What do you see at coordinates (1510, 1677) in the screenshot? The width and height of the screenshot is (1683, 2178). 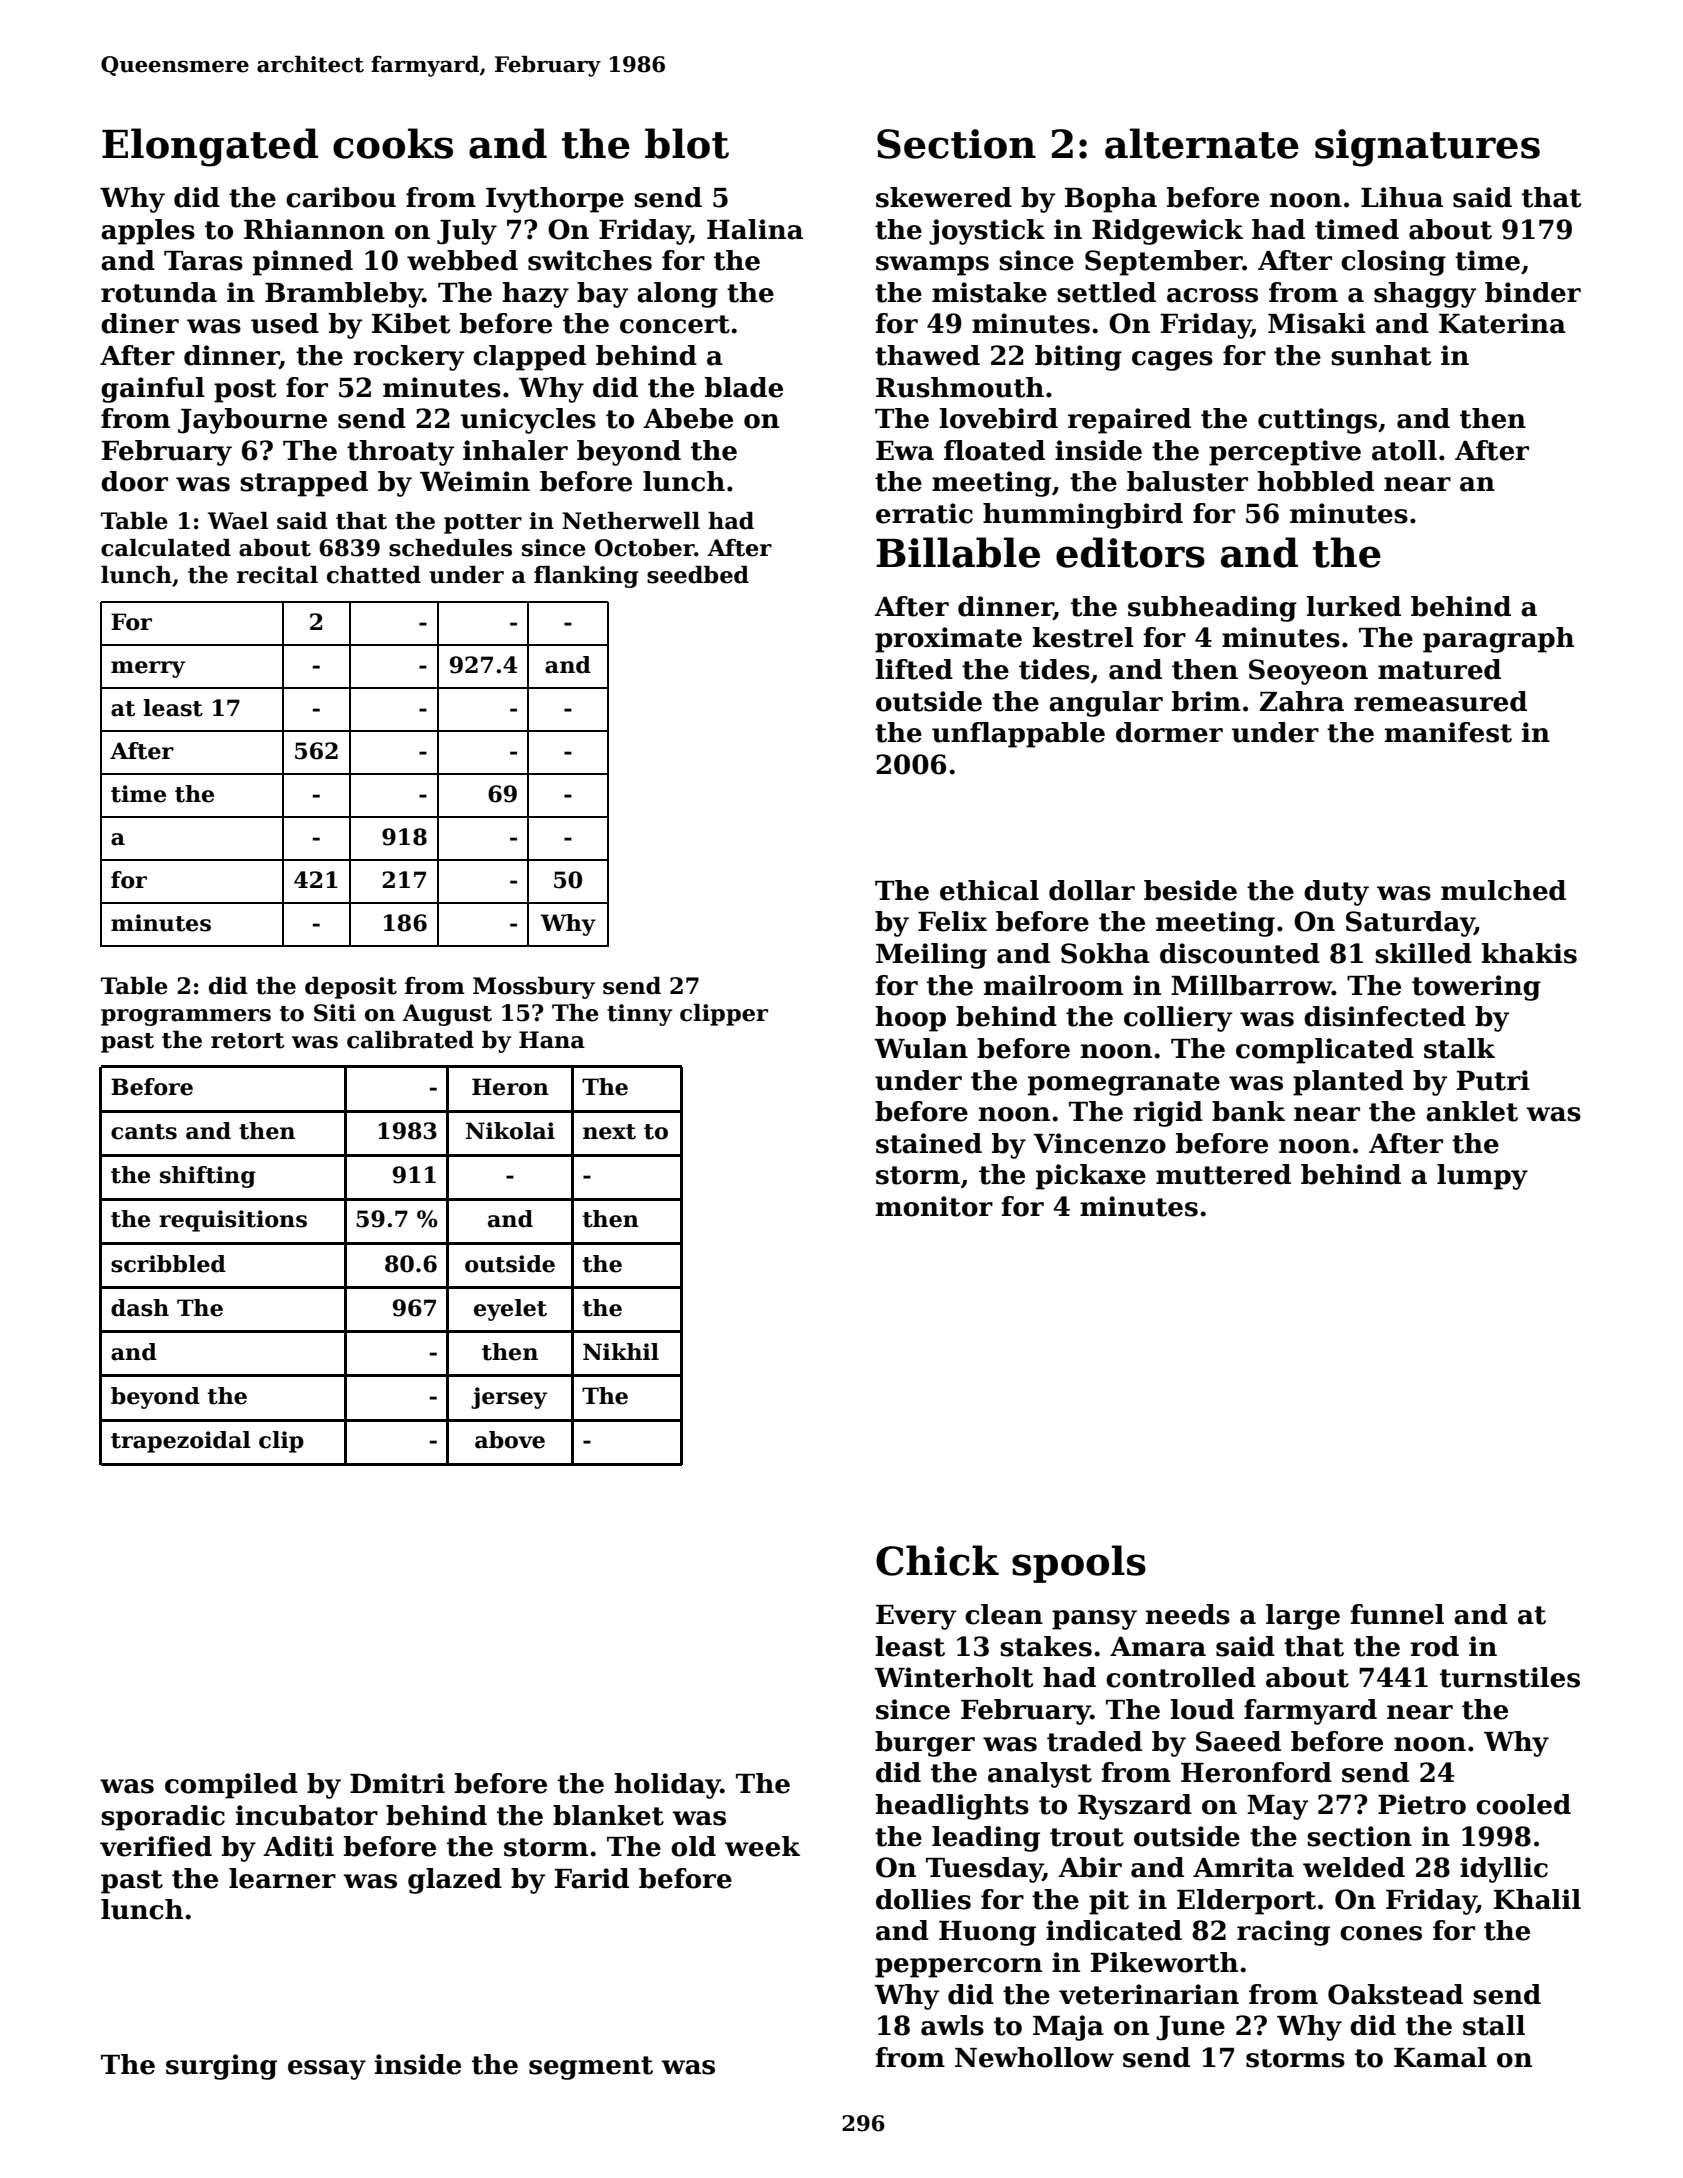 I see `turnstiles` at bounding box center [1510, 1677].
